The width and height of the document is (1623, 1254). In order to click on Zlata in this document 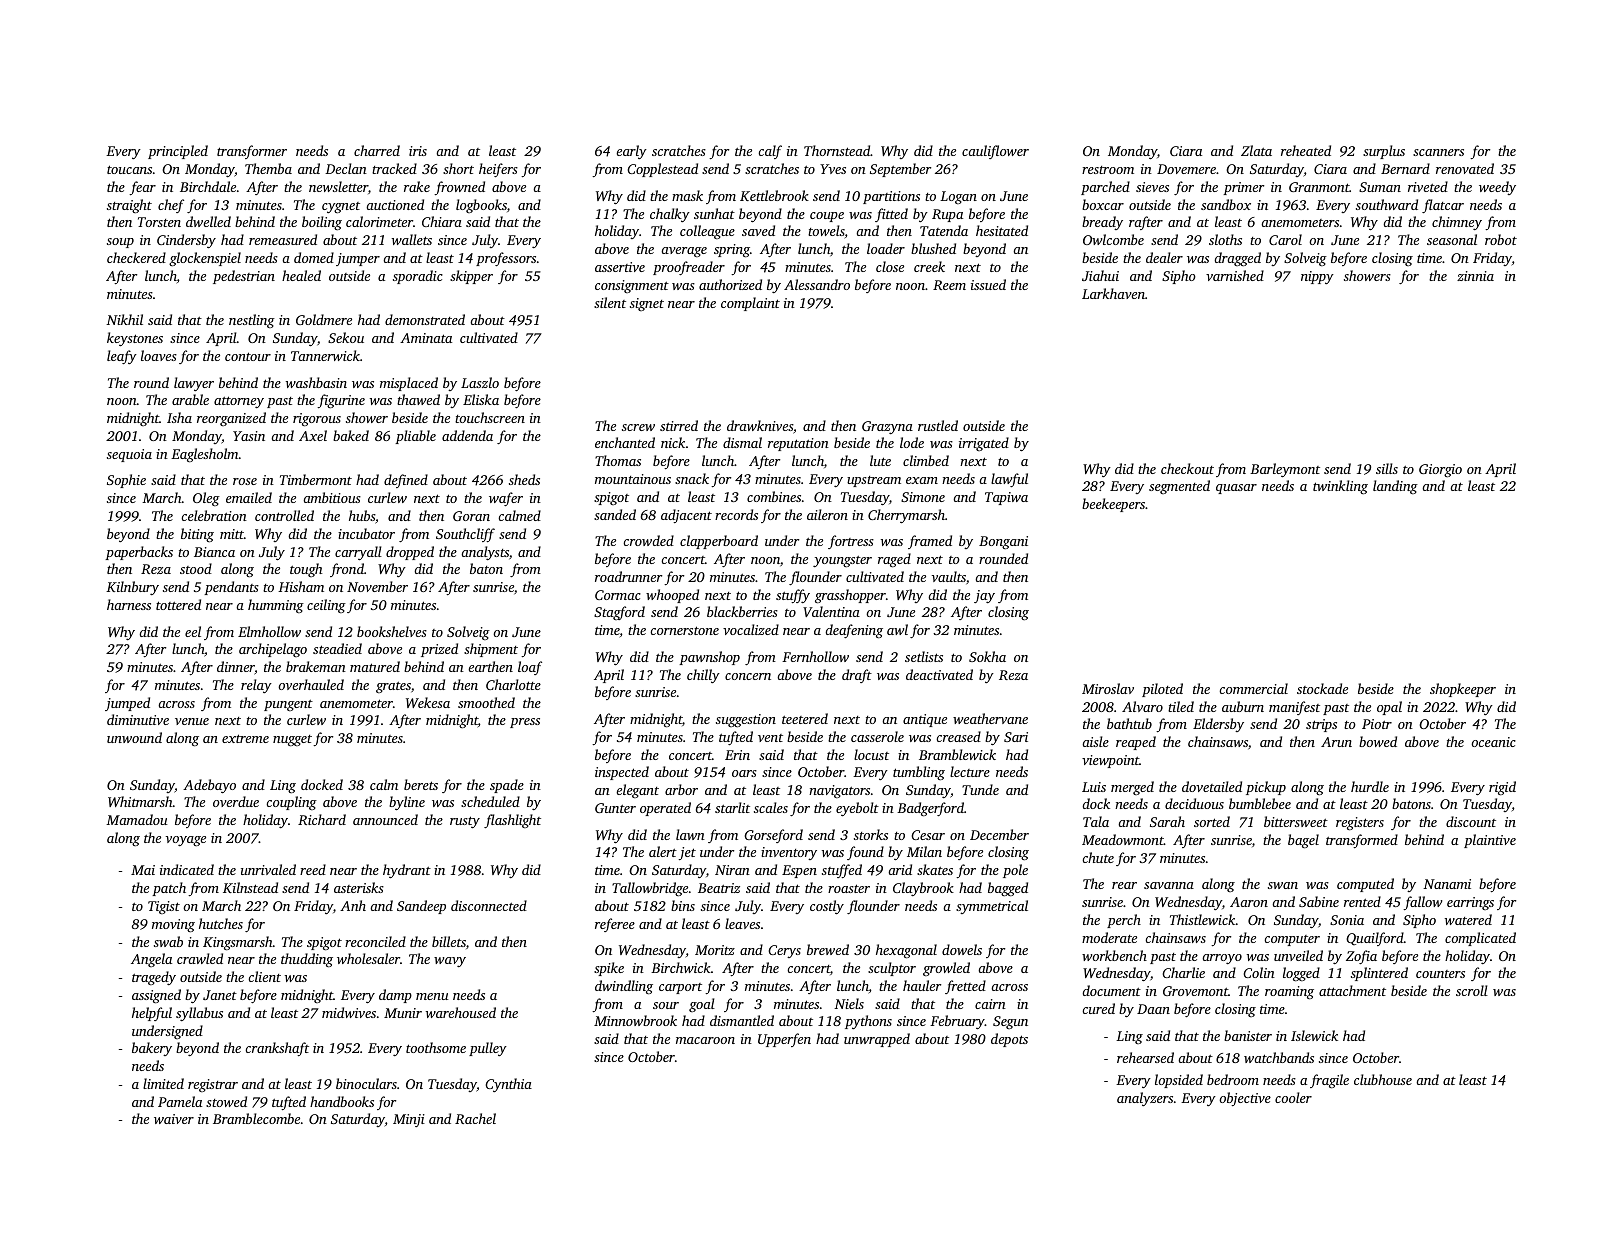, I will do `click(1256, 150)`.
